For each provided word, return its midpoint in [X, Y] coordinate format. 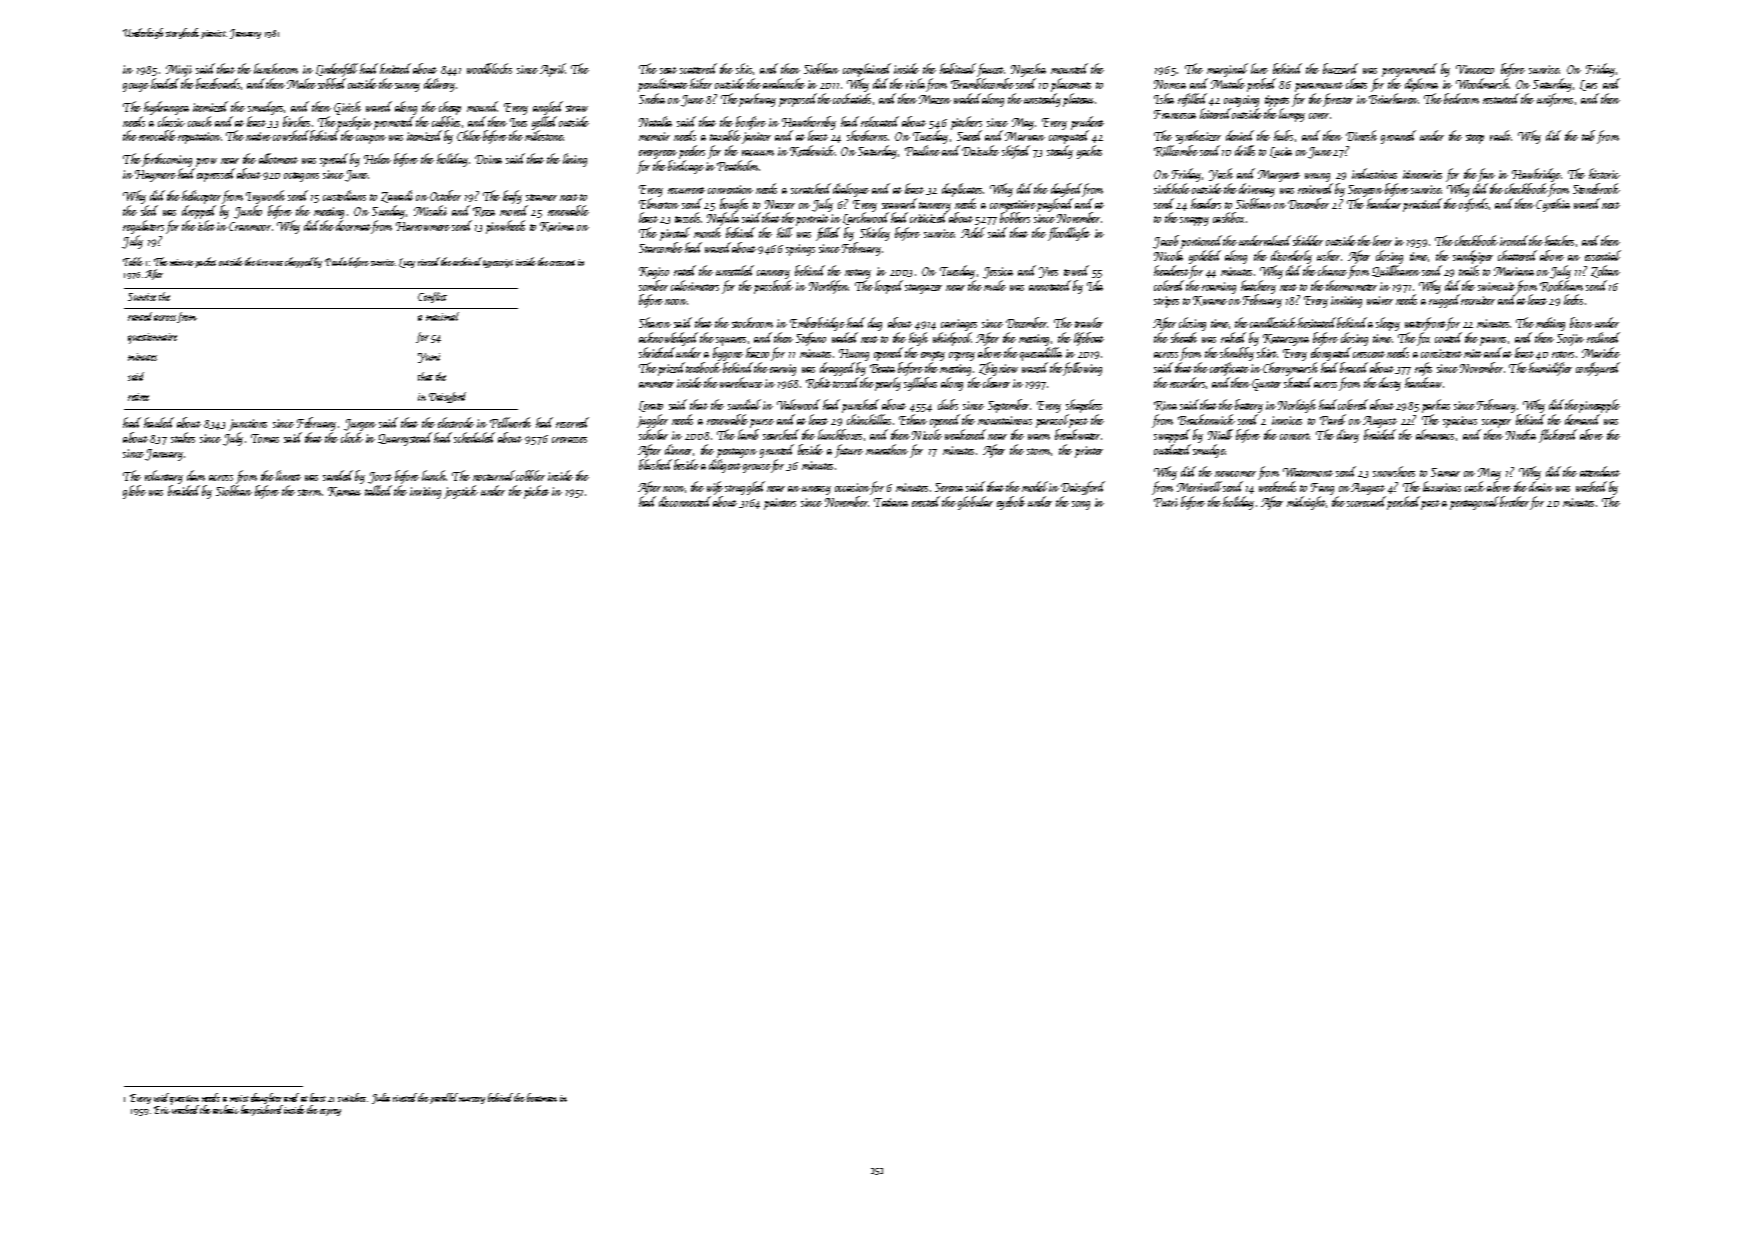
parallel [444, 1098]
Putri [1166, 502]
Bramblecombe [982, 83]
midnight [1306, 503]
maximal [442, 316]
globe [134, 492]
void [162, 1097]
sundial [744, 404]
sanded [338, 475]
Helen [377, 158]
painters [780, 504]
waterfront [1426, 324]
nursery [472, 1100]
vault [1500, 135]
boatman [542, 1097]
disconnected [685, 501]
